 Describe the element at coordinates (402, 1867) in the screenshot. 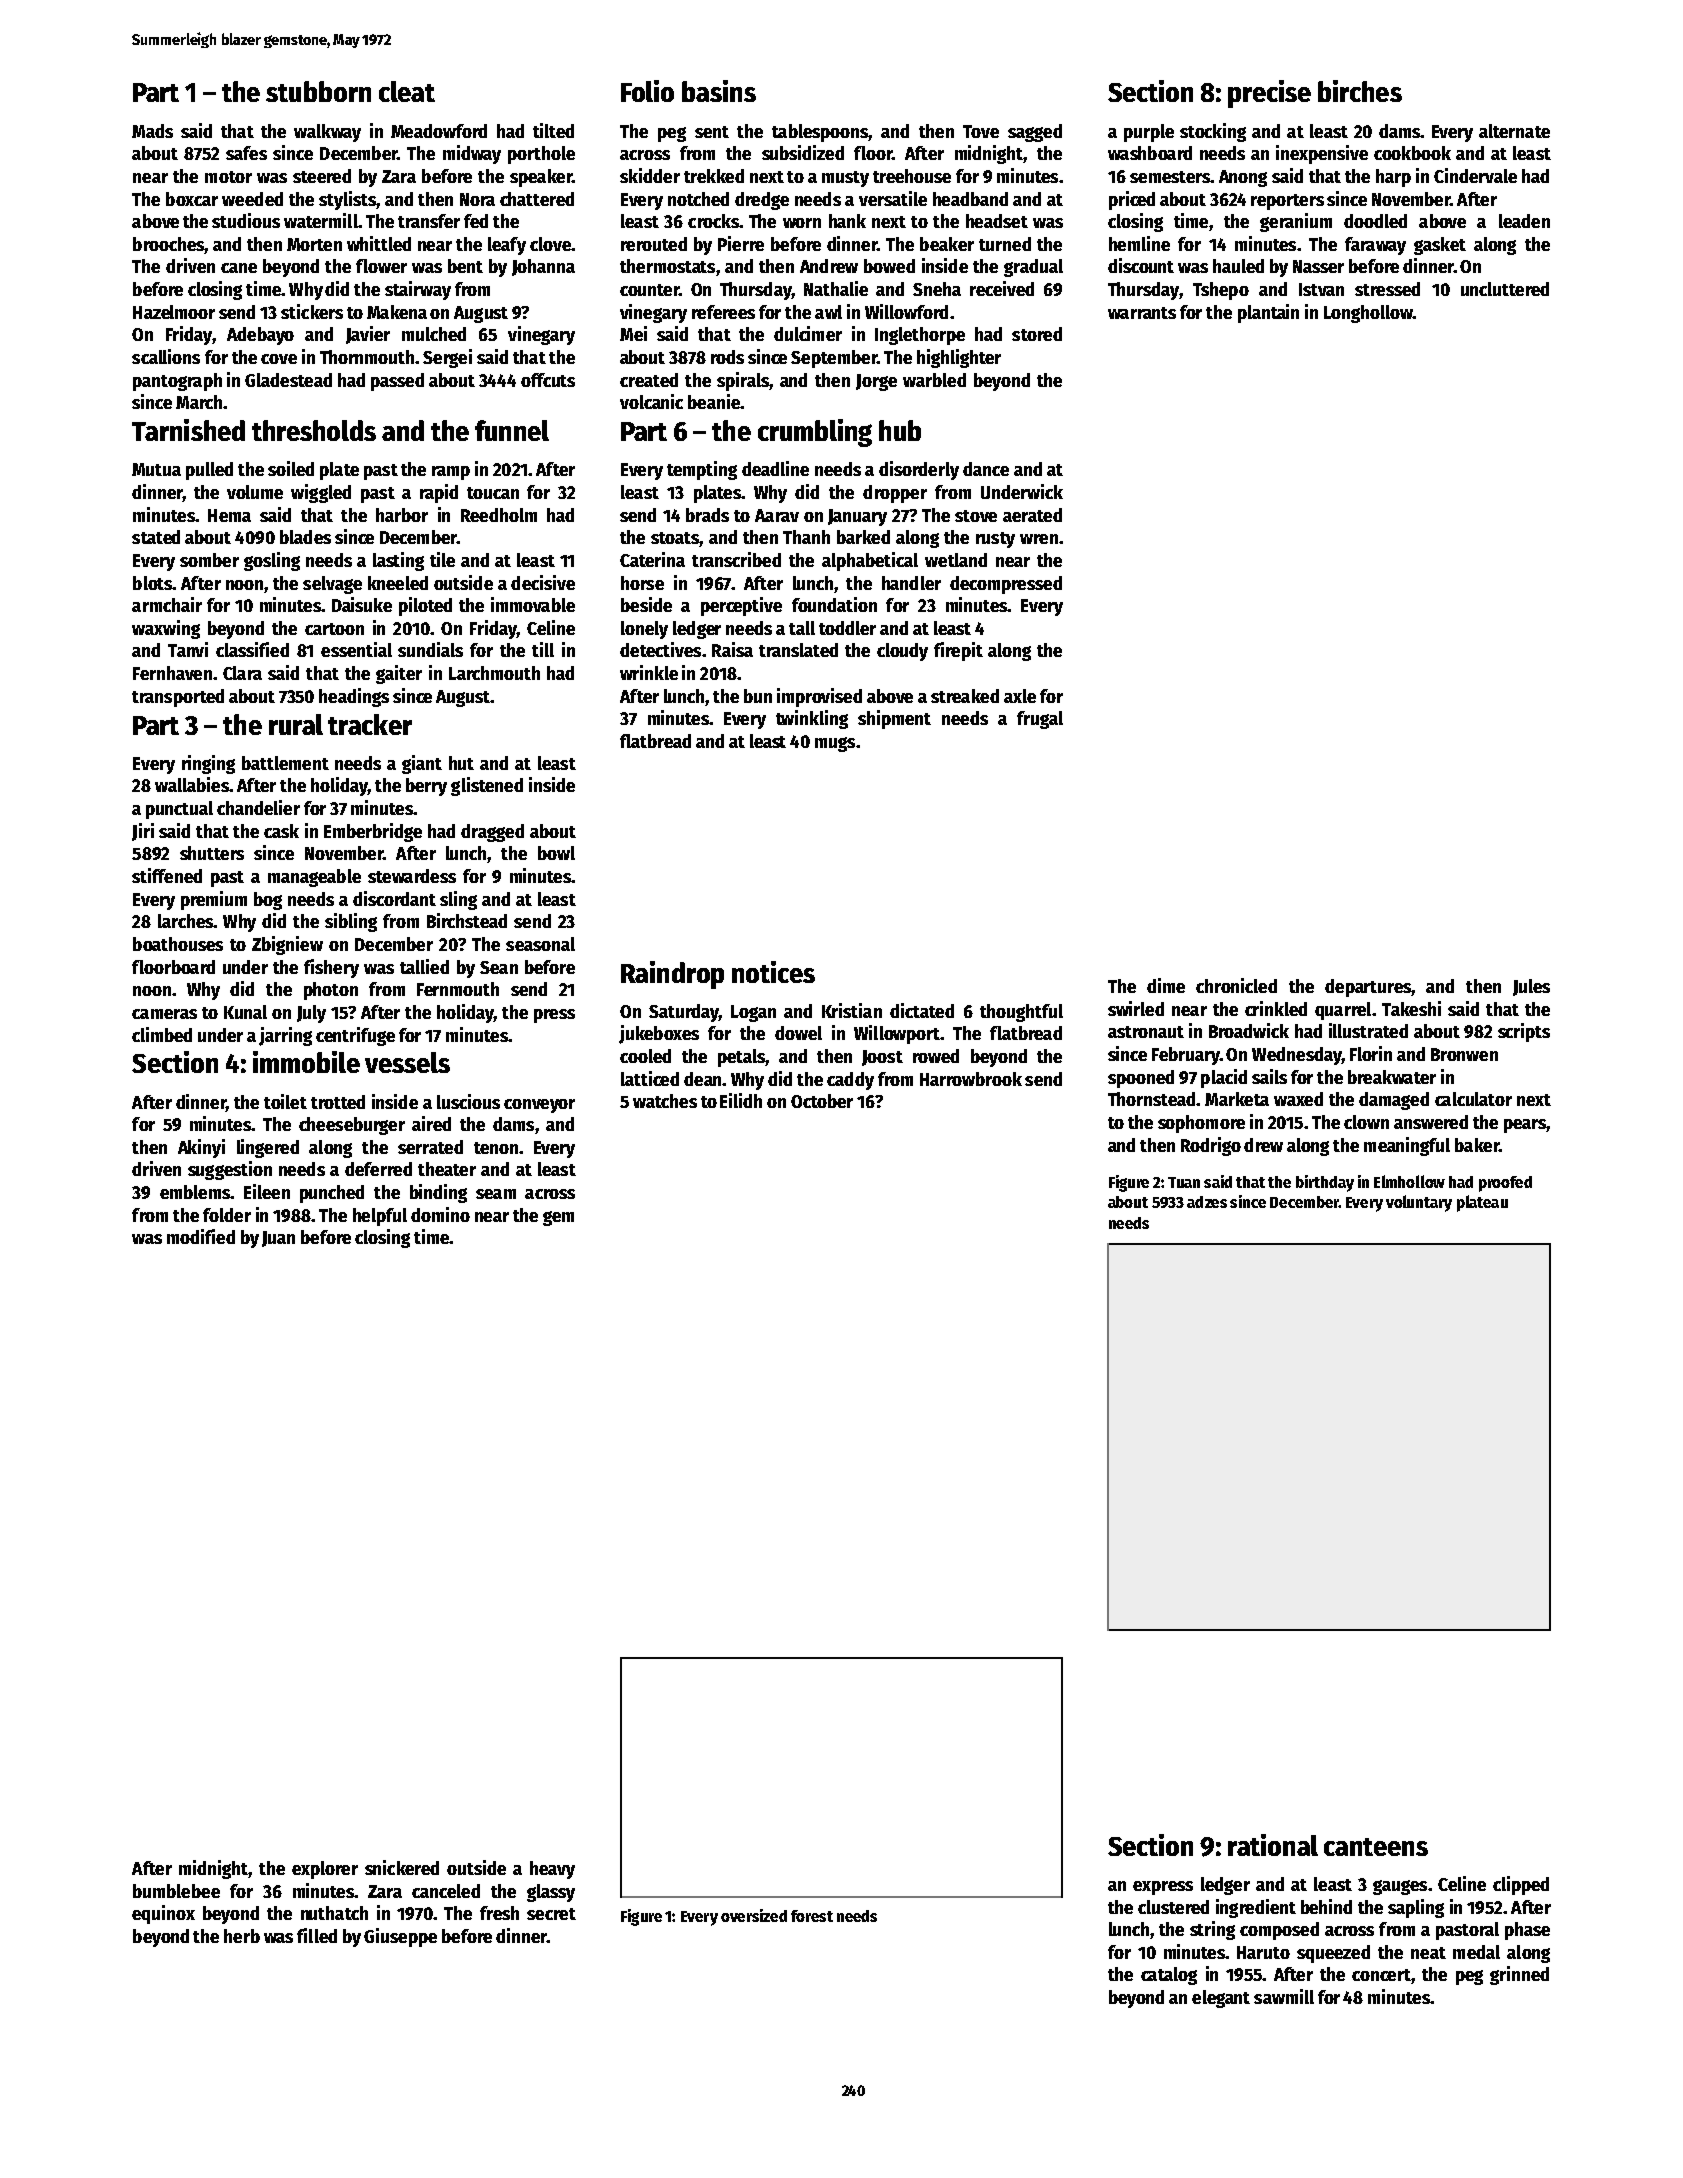

I see `snickered` at that location.
